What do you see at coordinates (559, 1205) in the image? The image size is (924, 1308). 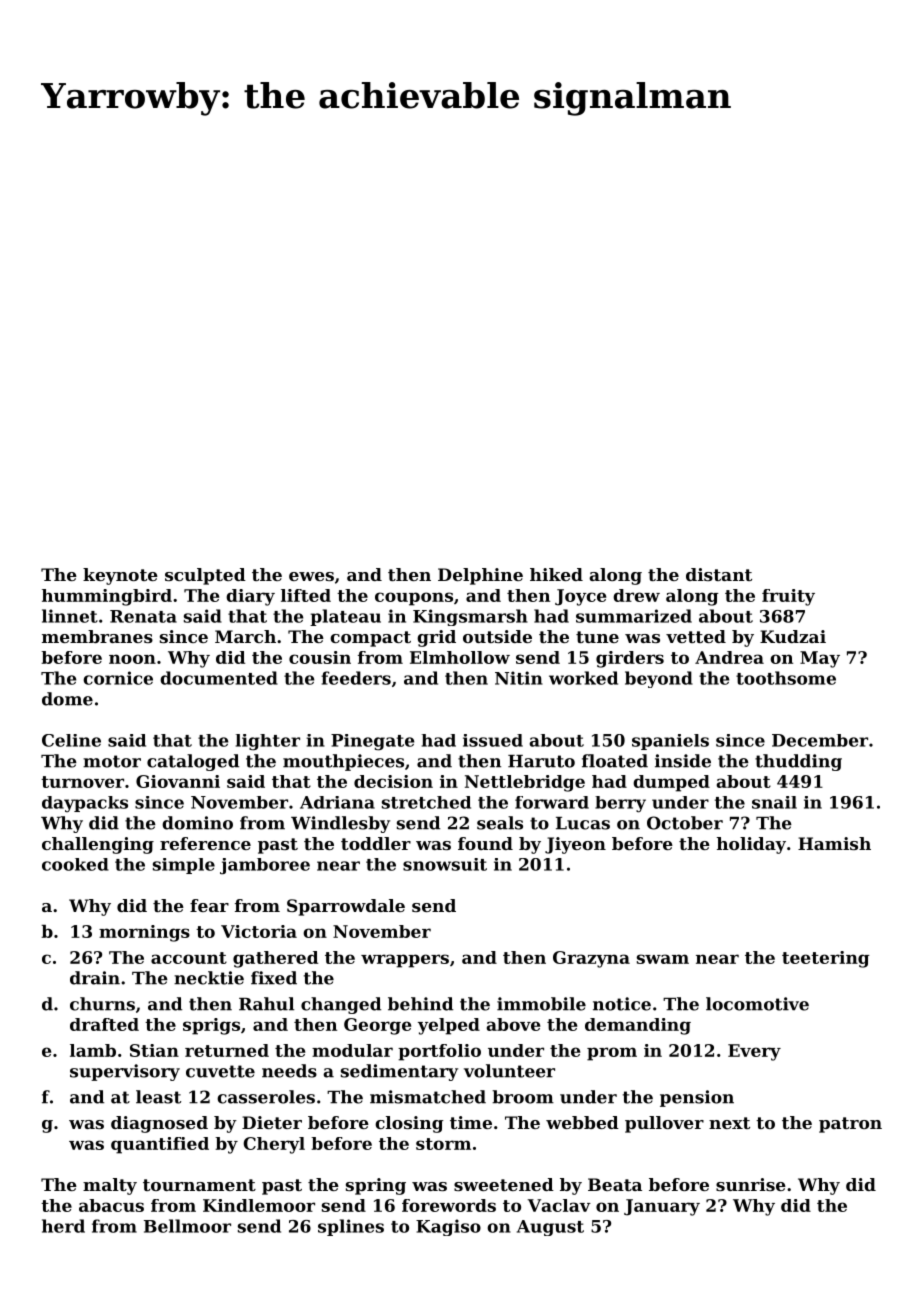 I see `Vaclav` at bounding box center [559, 1205].
